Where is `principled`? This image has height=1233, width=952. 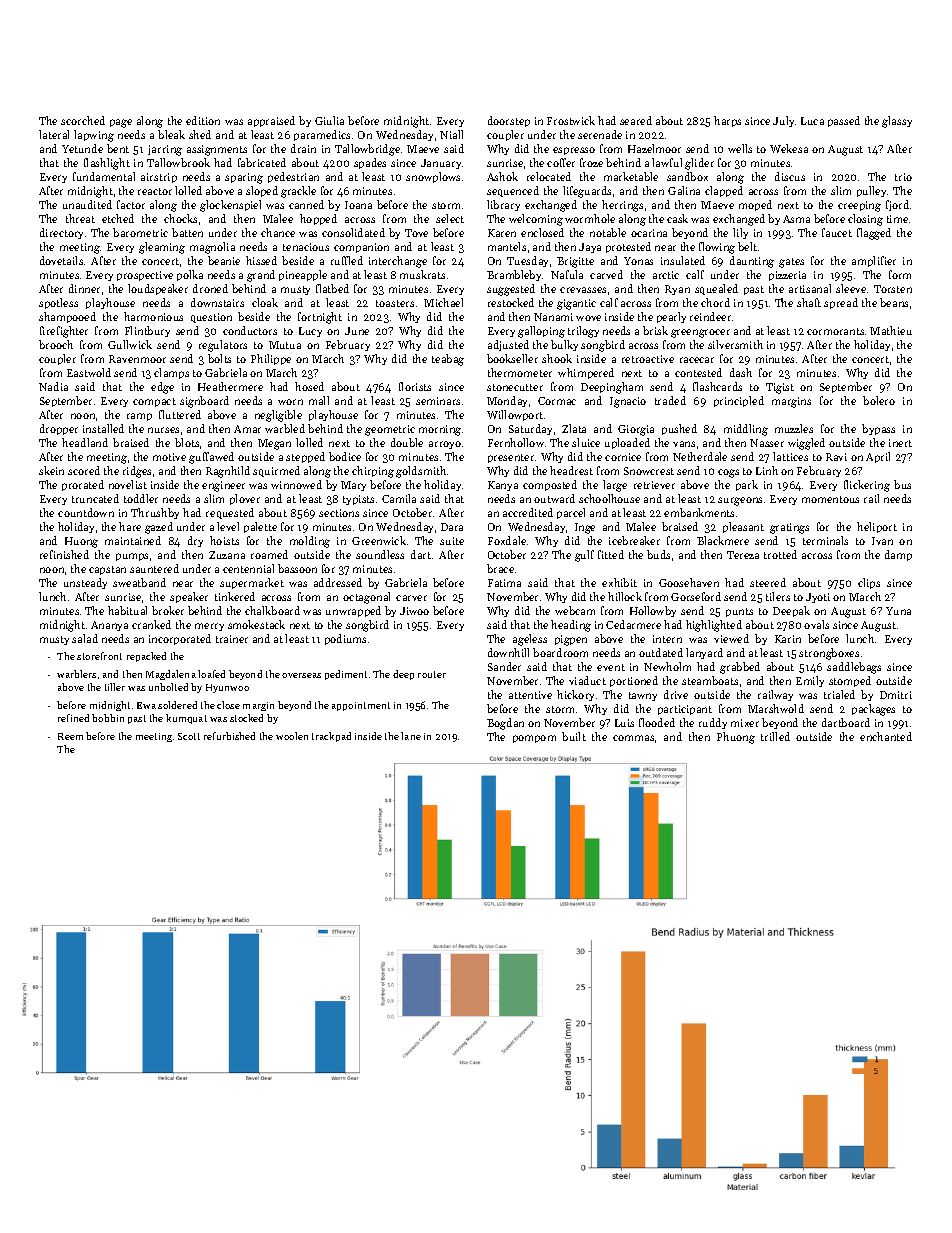
principled is located at coordinates (739, 401).
